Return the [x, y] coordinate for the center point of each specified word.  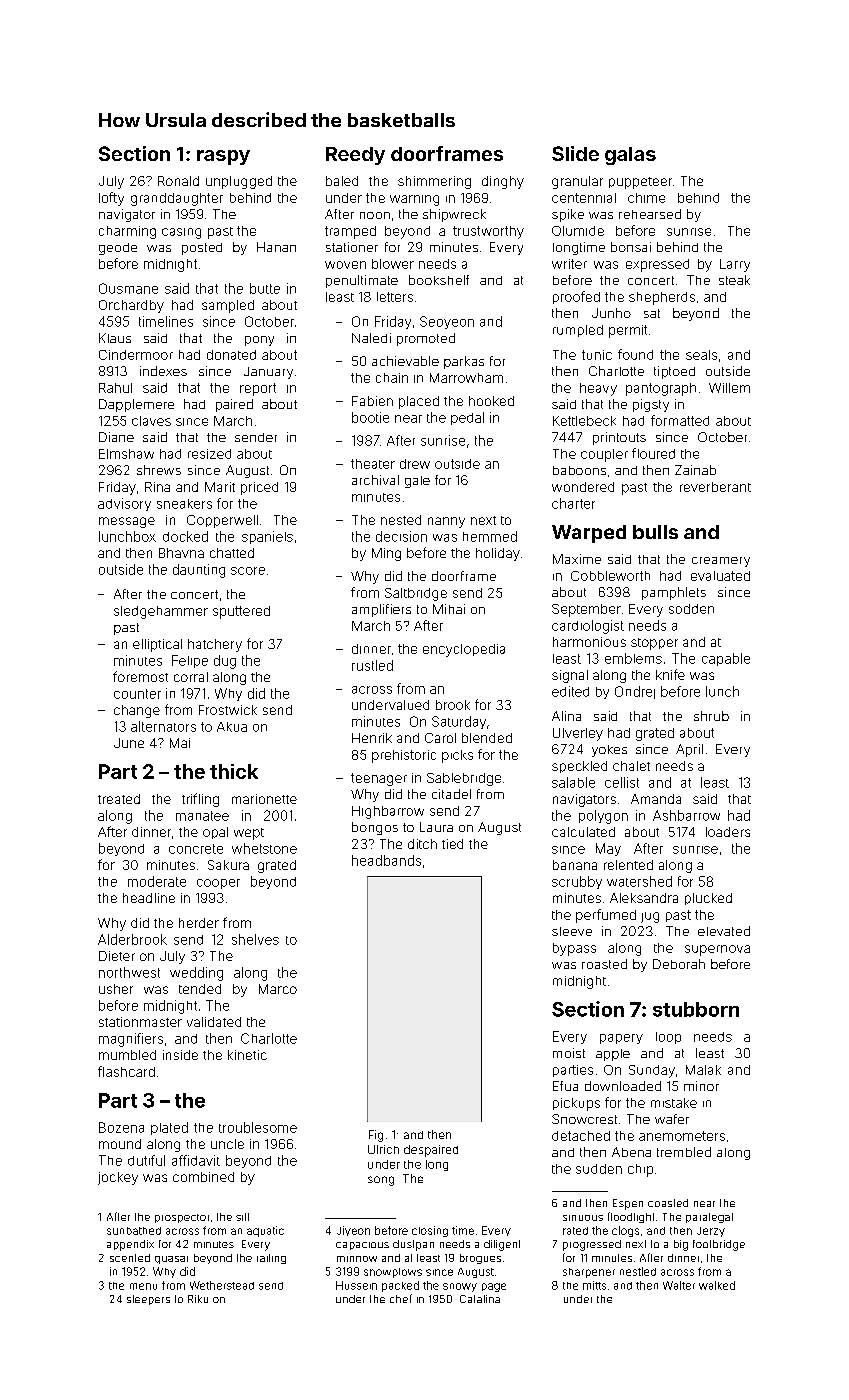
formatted [680, 420]
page [494, 1287]
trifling [200, 800]
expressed [657, 265]
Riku [198, 1299]
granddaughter [177, 199]
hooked [491, 401]
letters [395, 297]
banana [575, 865]
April [689, 750]
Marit [220, 487]
